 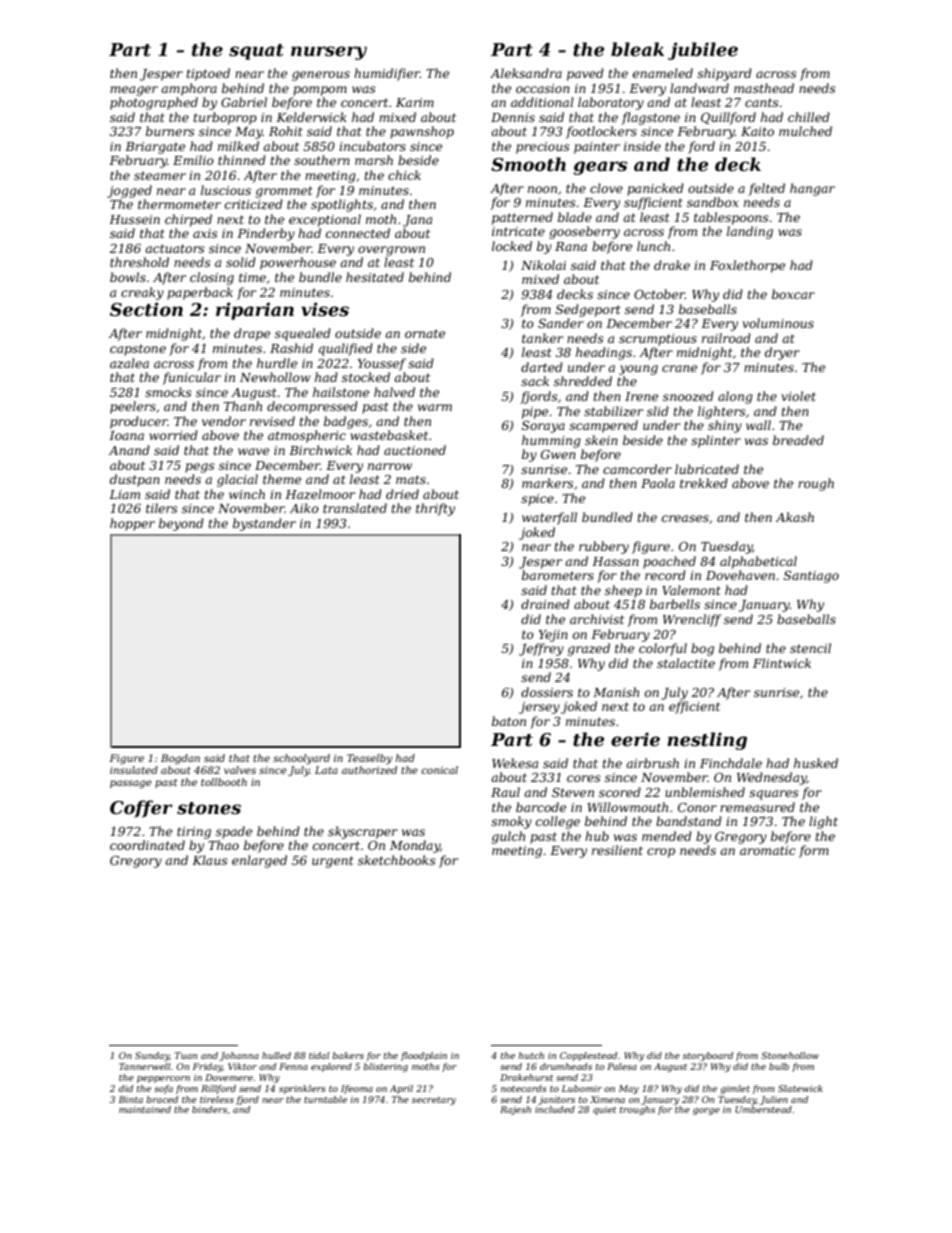 What do you see at coordinates (703, 51) in the document?
I see `jubilee` at bounding box center [703, 51].
